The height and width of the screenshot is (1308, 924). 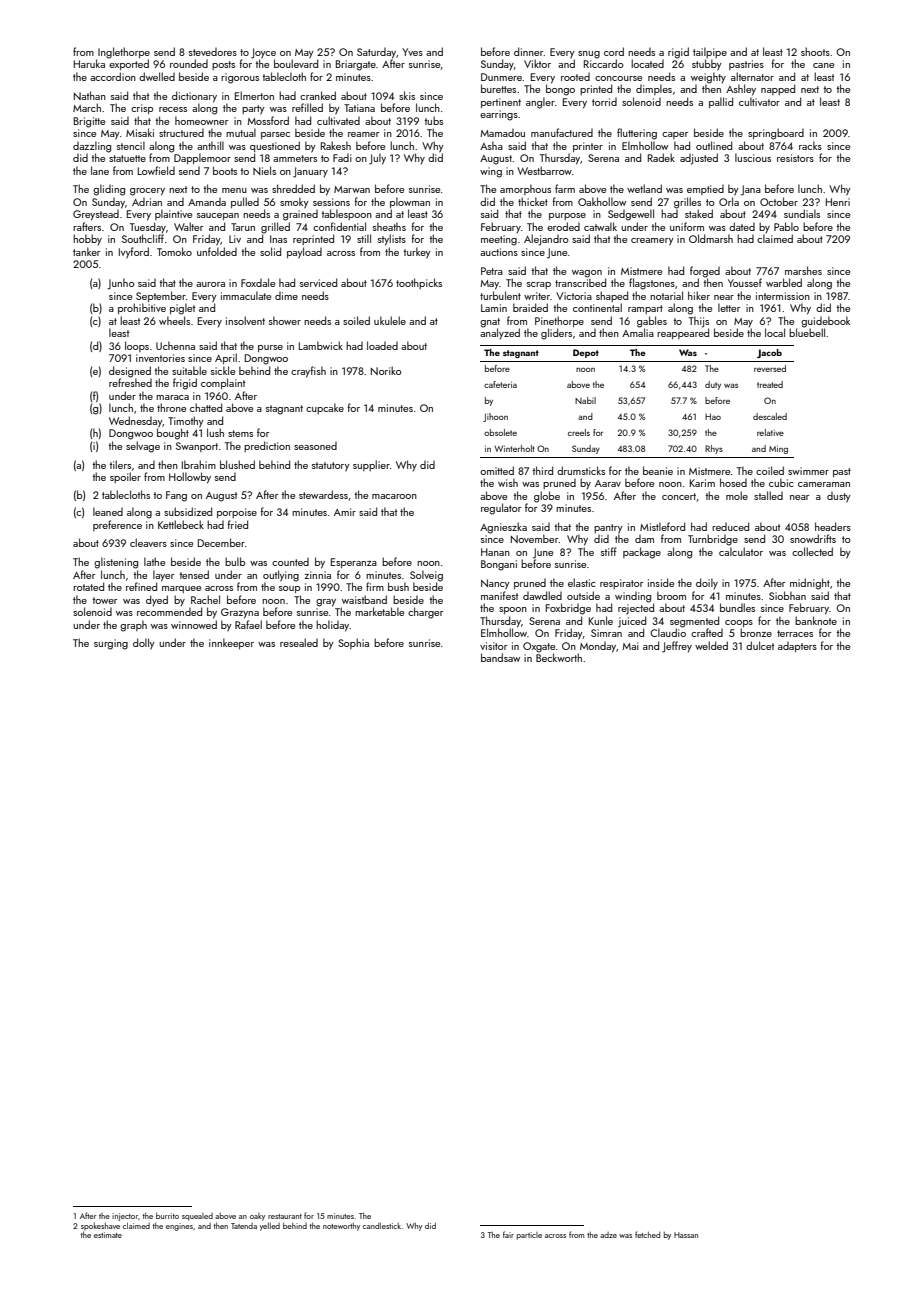 I want to click on bandsaw, so click(x=500, y=657).
